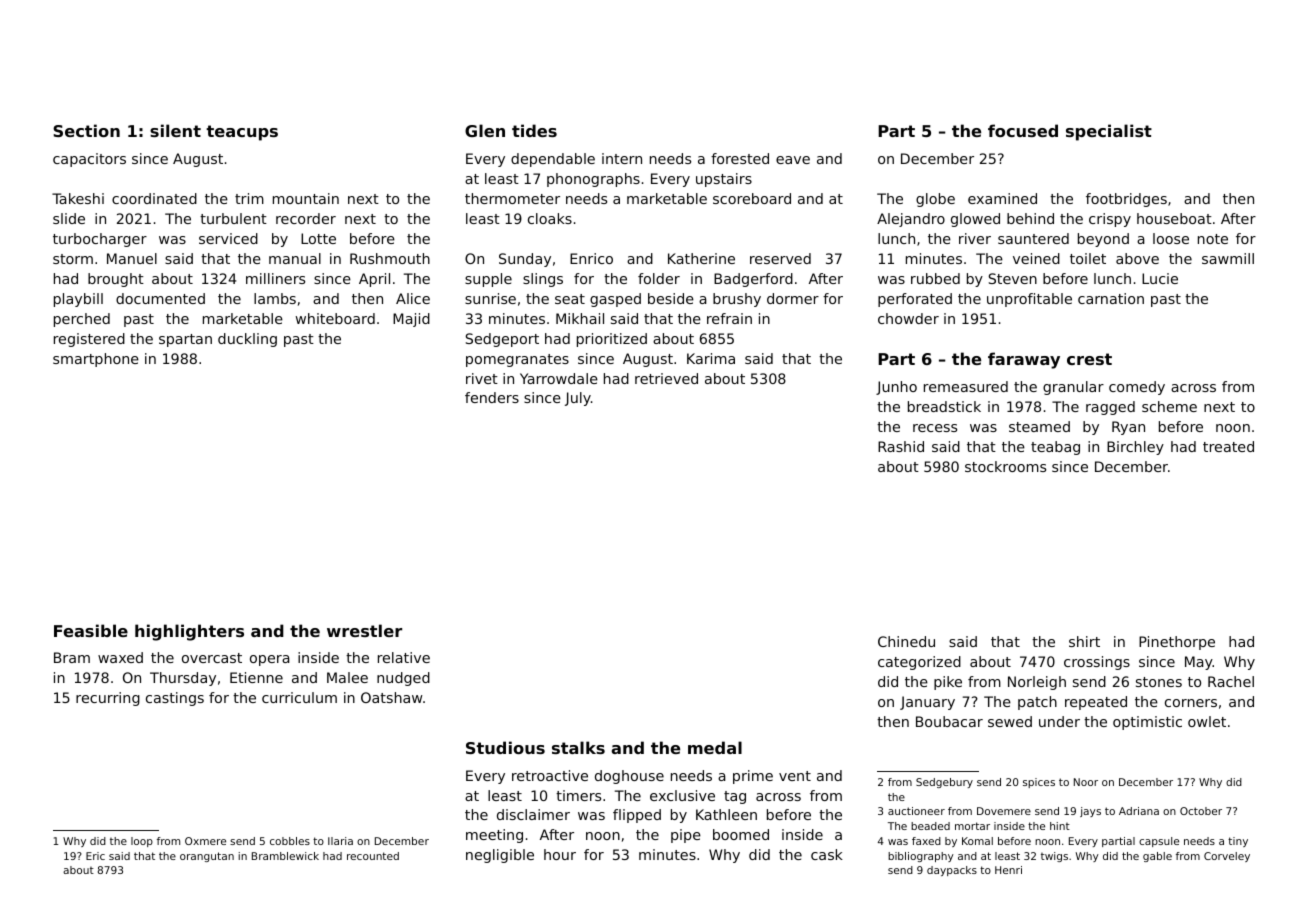  I want to click on teabag, so click(1055, 448).
